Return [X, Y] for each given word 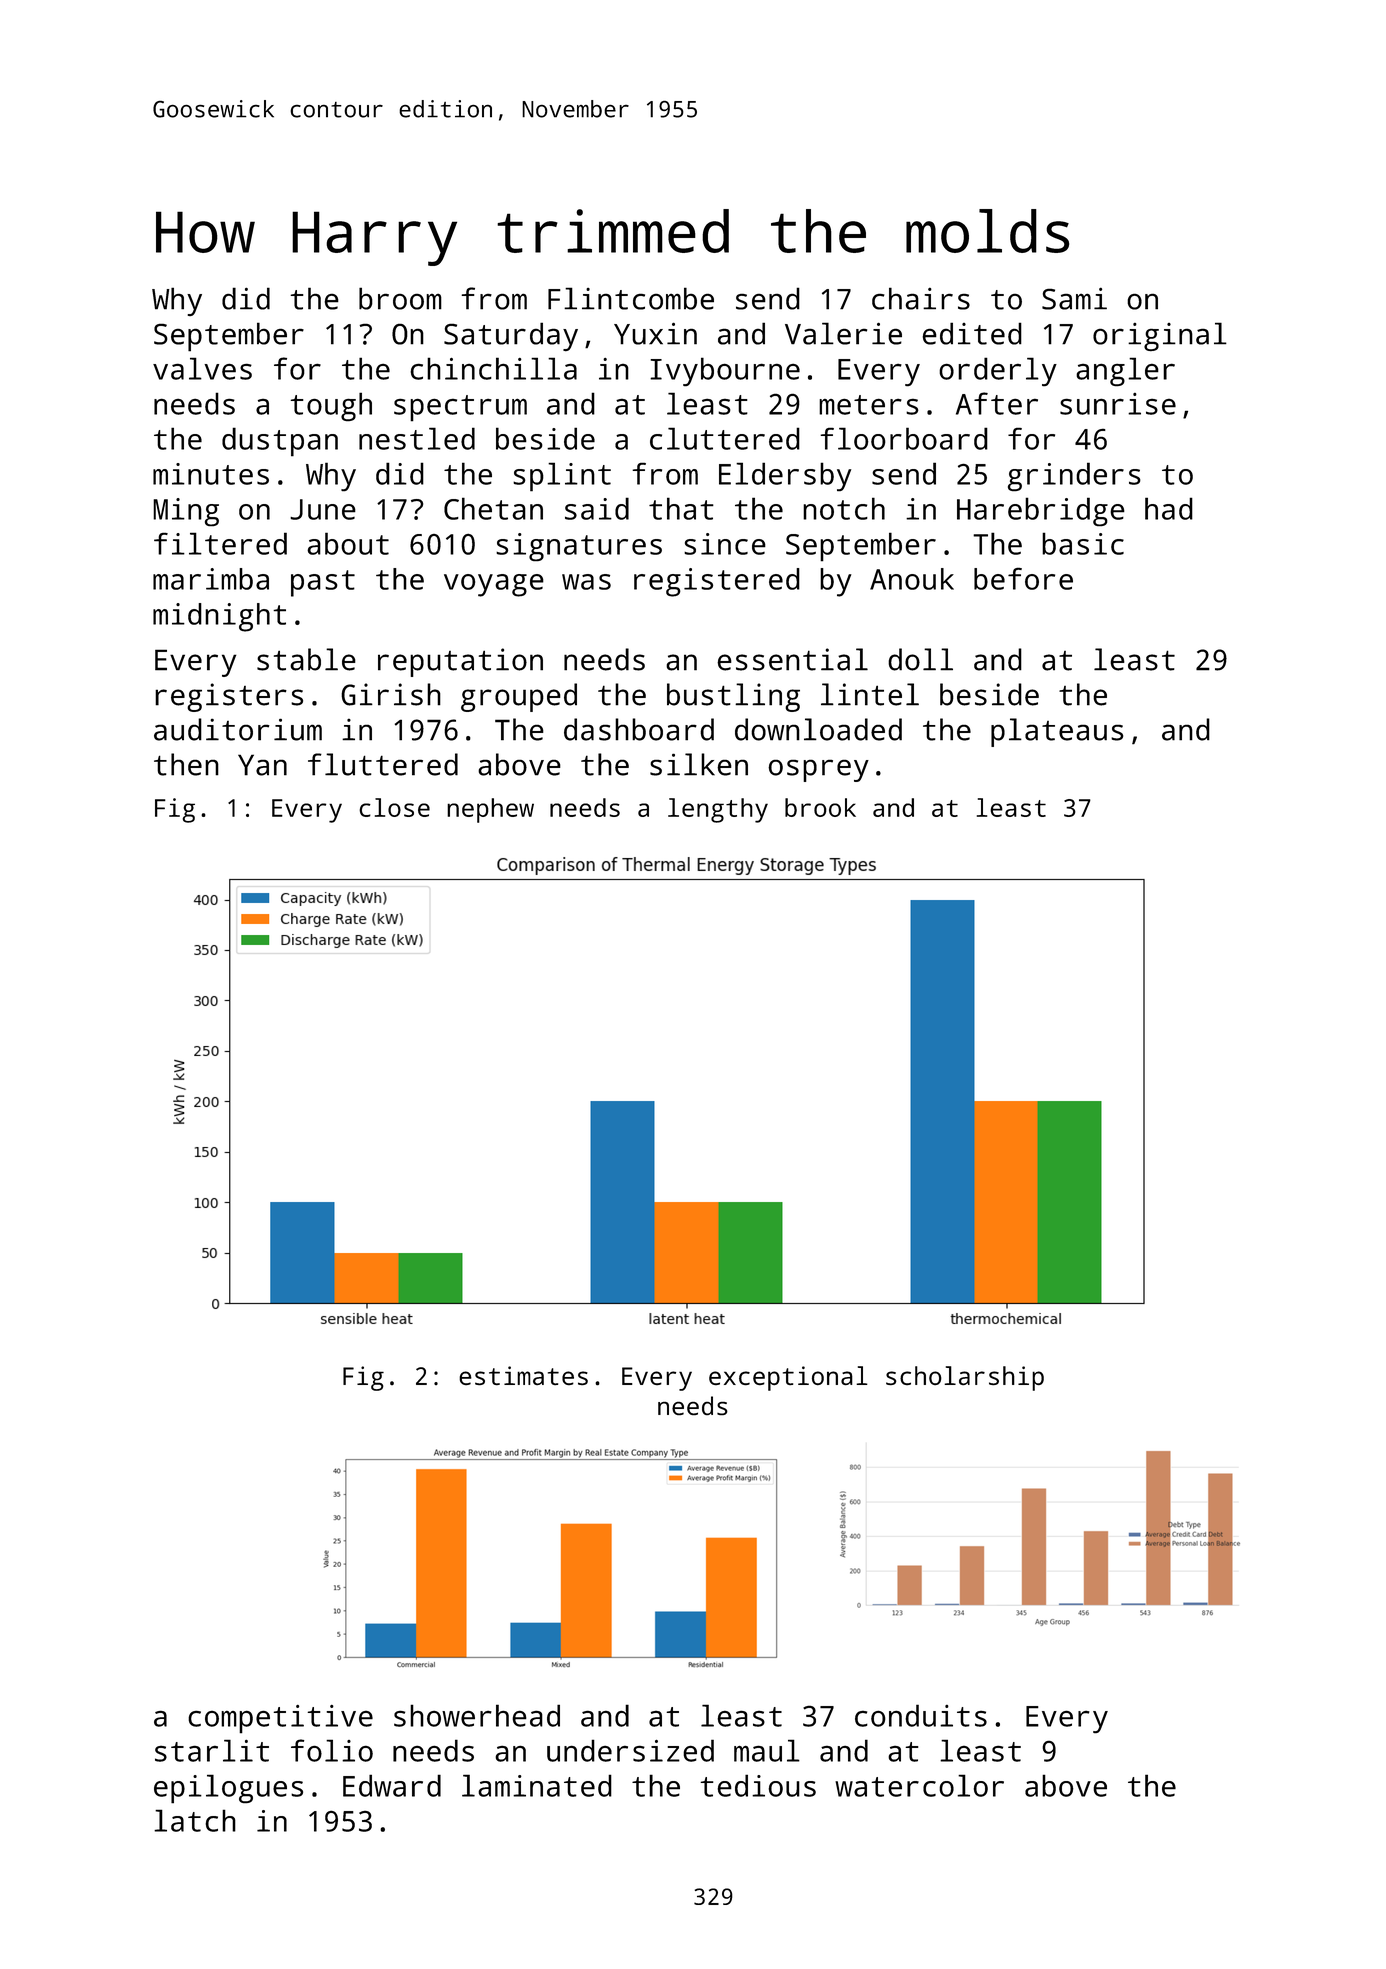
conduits [921, 1715]
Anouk [912, 579]
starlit [212, 1750]
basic [1083, 543]
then [186, 764]
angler [1125, 371]
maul [767, 1750]
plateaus [1057, 732]
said [597, 508]
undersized [630, 1750]
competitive [280, 1719]
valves [202, 368]
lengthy [718, 810]
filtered [220, 543]
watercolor [919, 1785]
